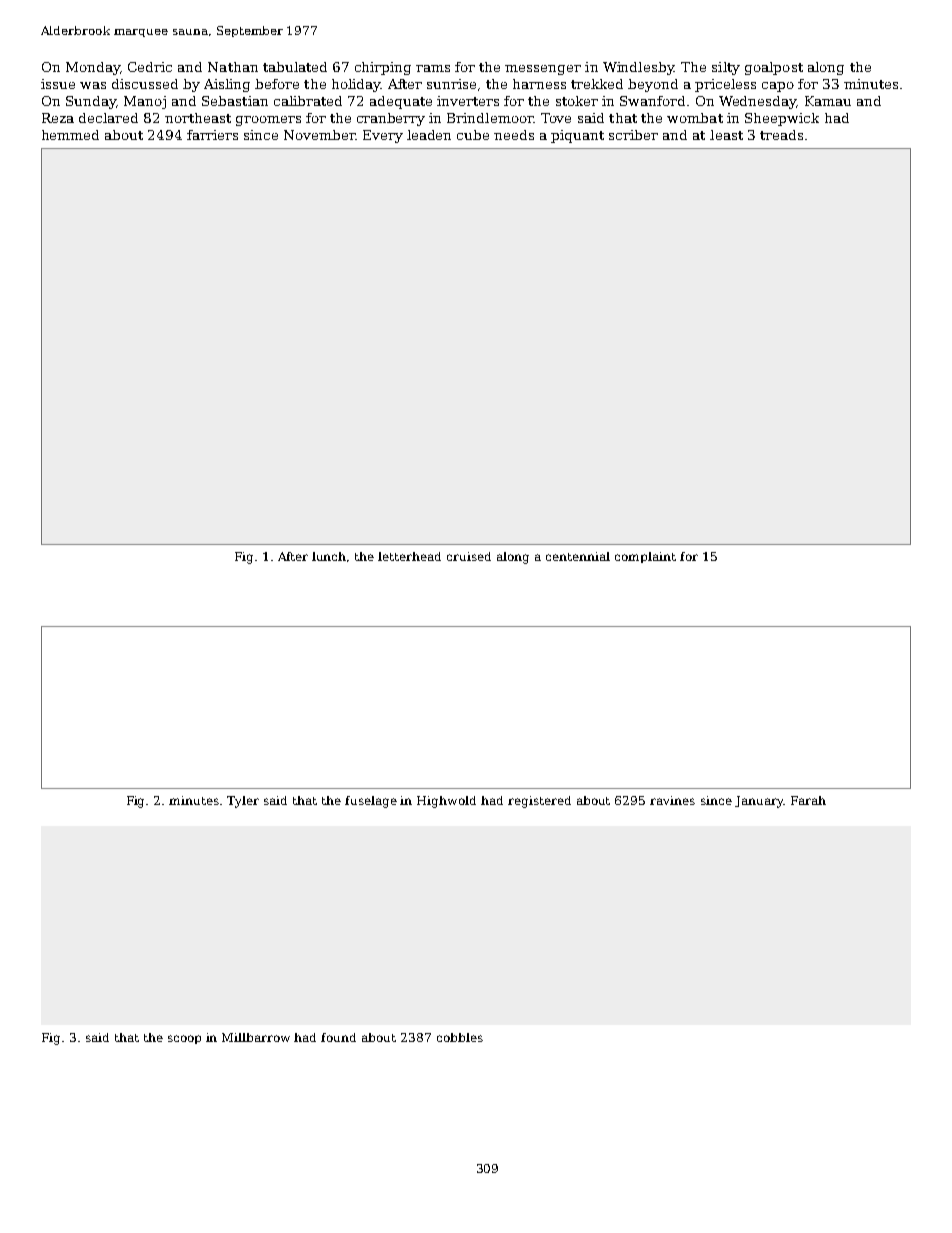 Image resolution: width=952 pixels, height=1233 pixels. Describe the element at coordinates (383, 136) in the screenshot. I see `Every` at that location.
